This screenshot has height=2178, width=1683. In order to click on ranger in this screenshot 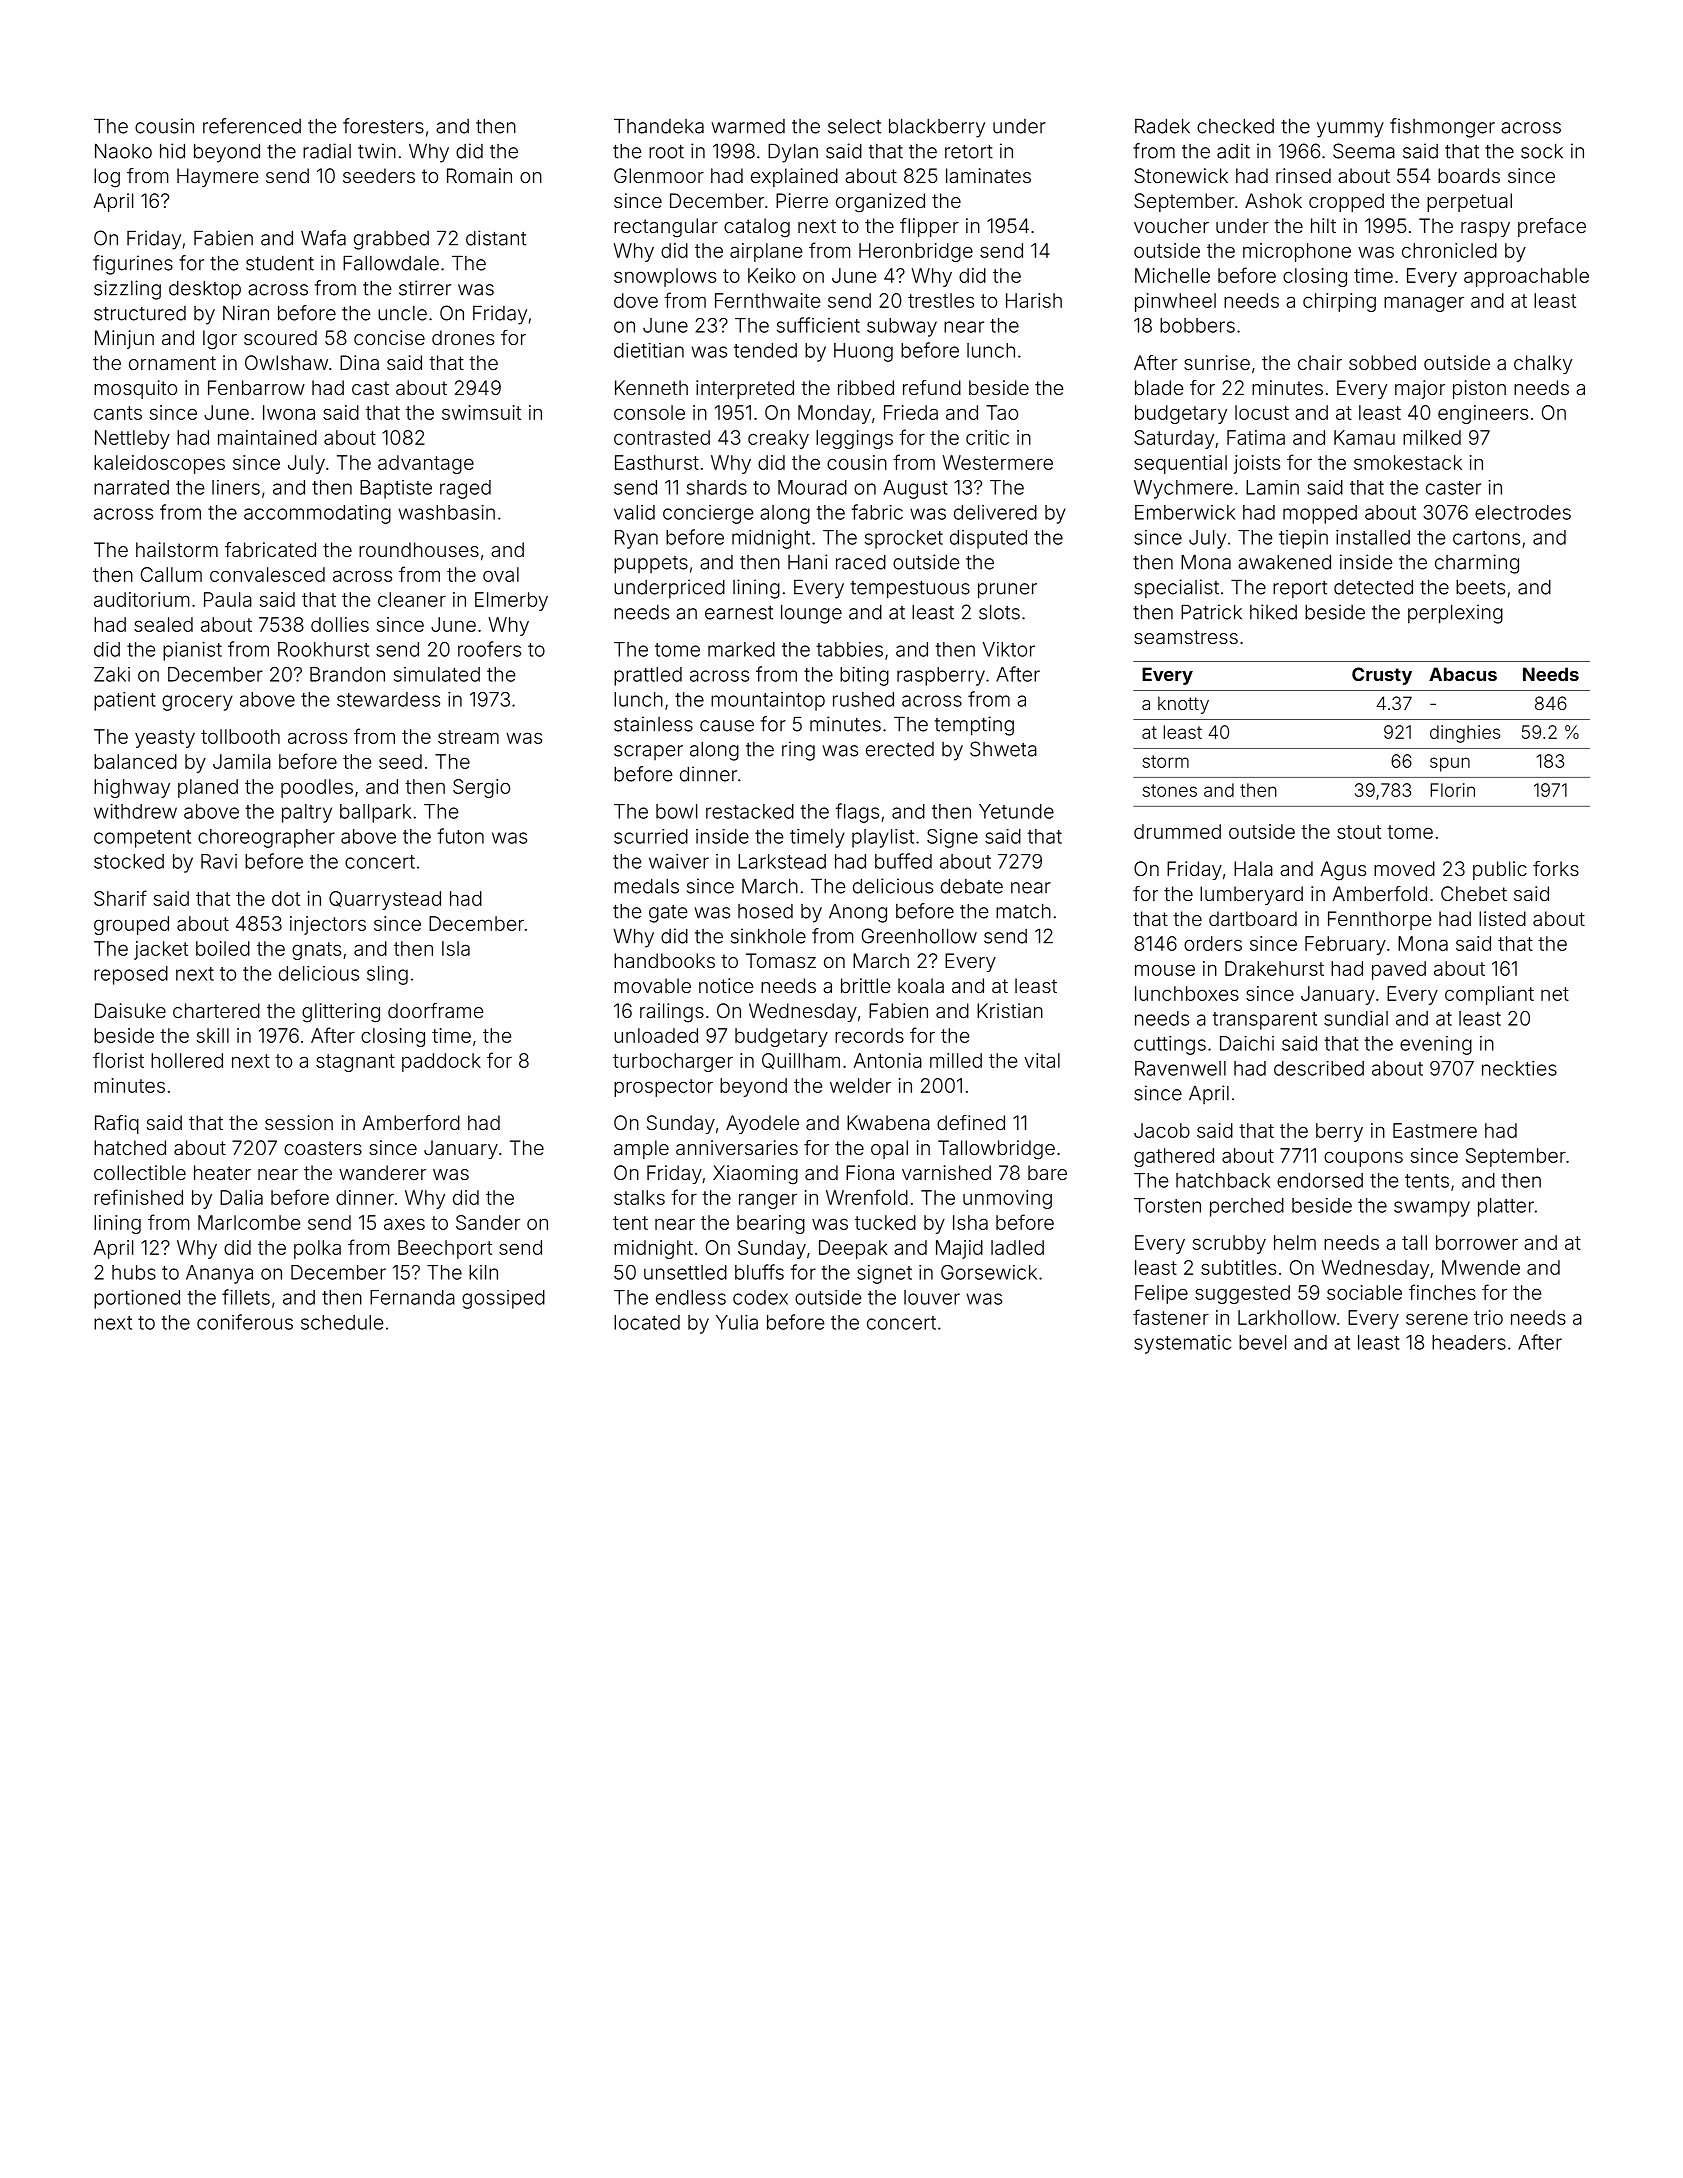, I will do `click(768, 1201)`.
